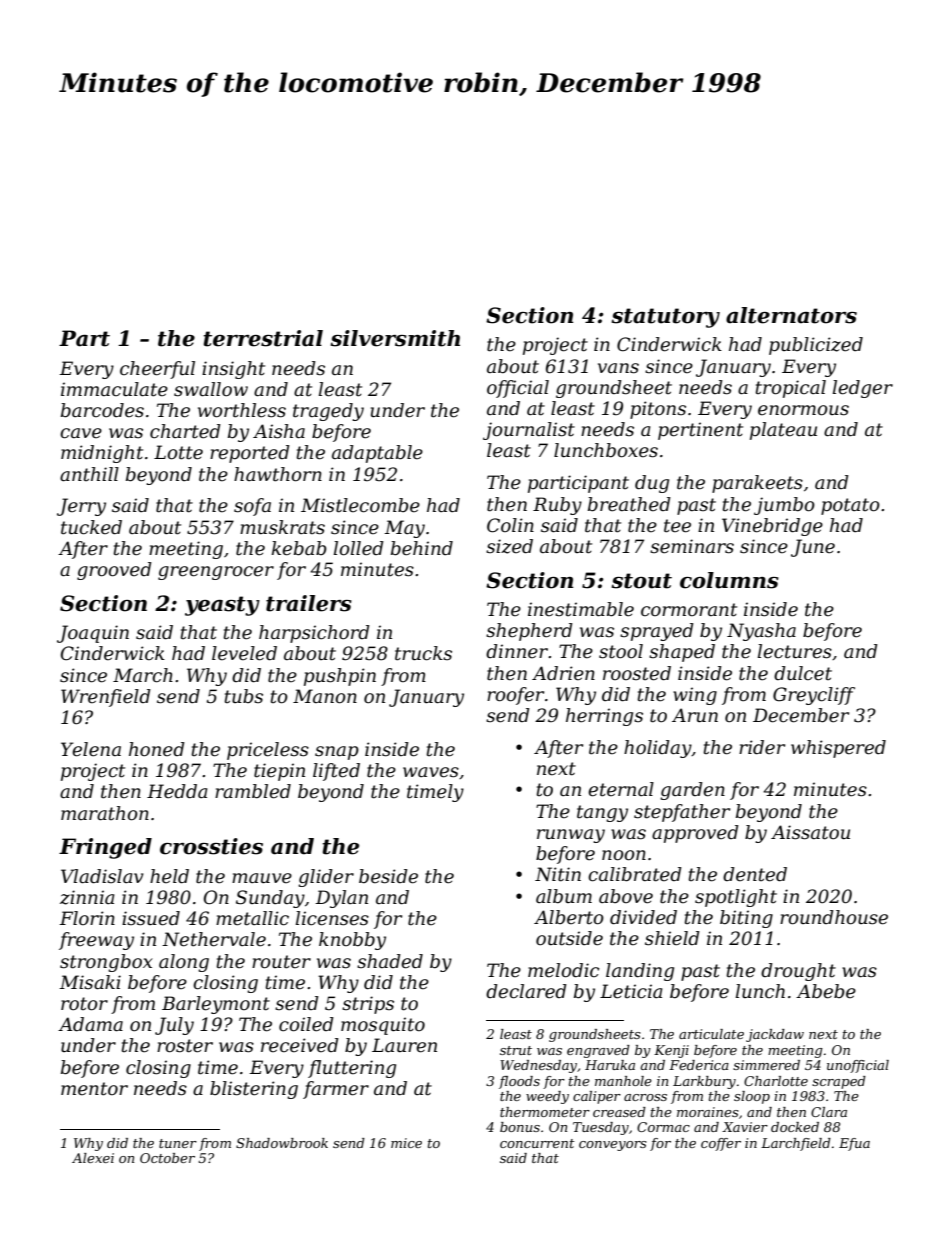 The height and width of the screenshot is (1233, 952). I want to click on statutory, so click(665, 318).
